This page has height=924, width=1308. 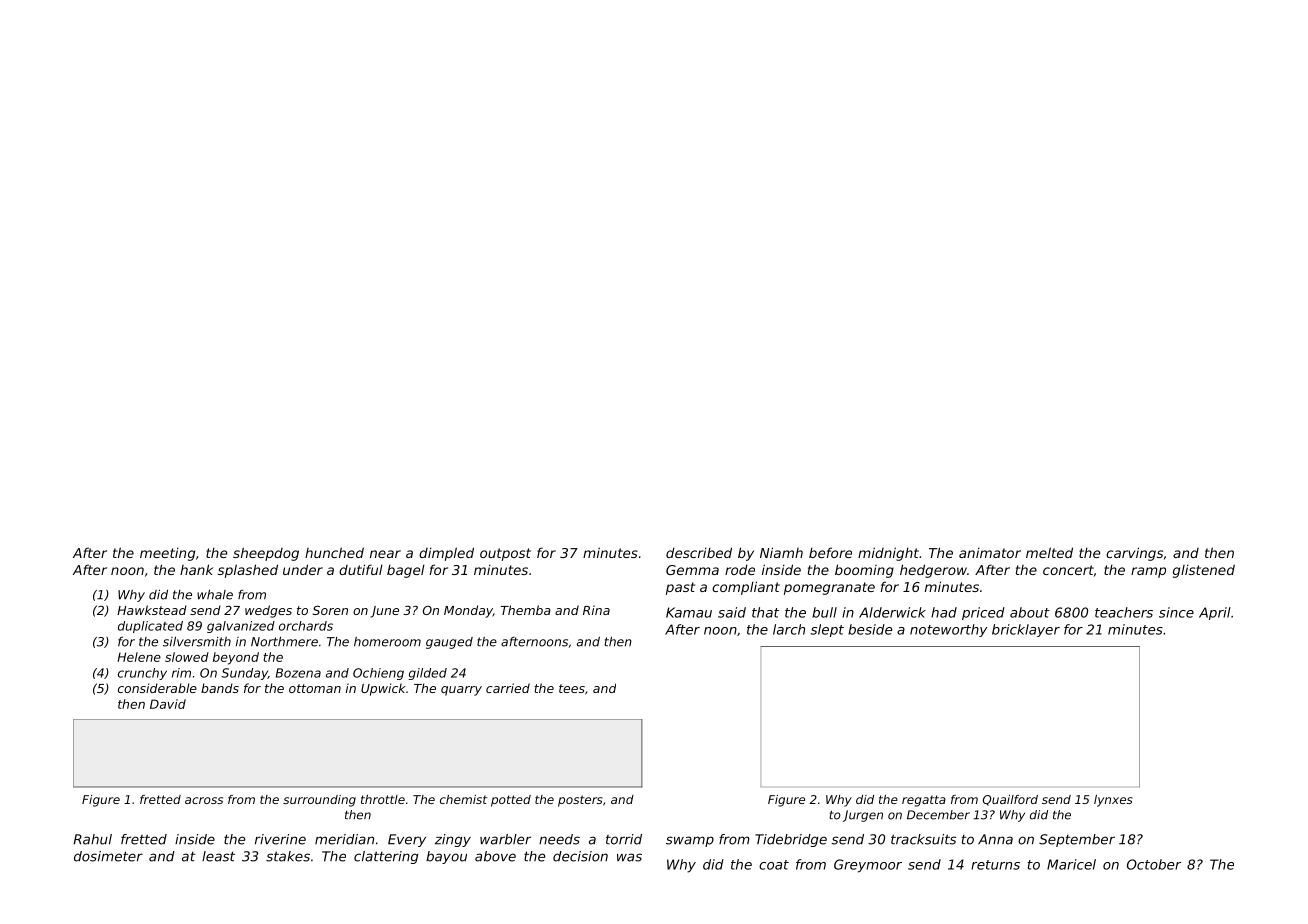 What do you see at coordinates (1026, 630) in the page?
I see `bricklayer` at bounding box center [1026, 630].
